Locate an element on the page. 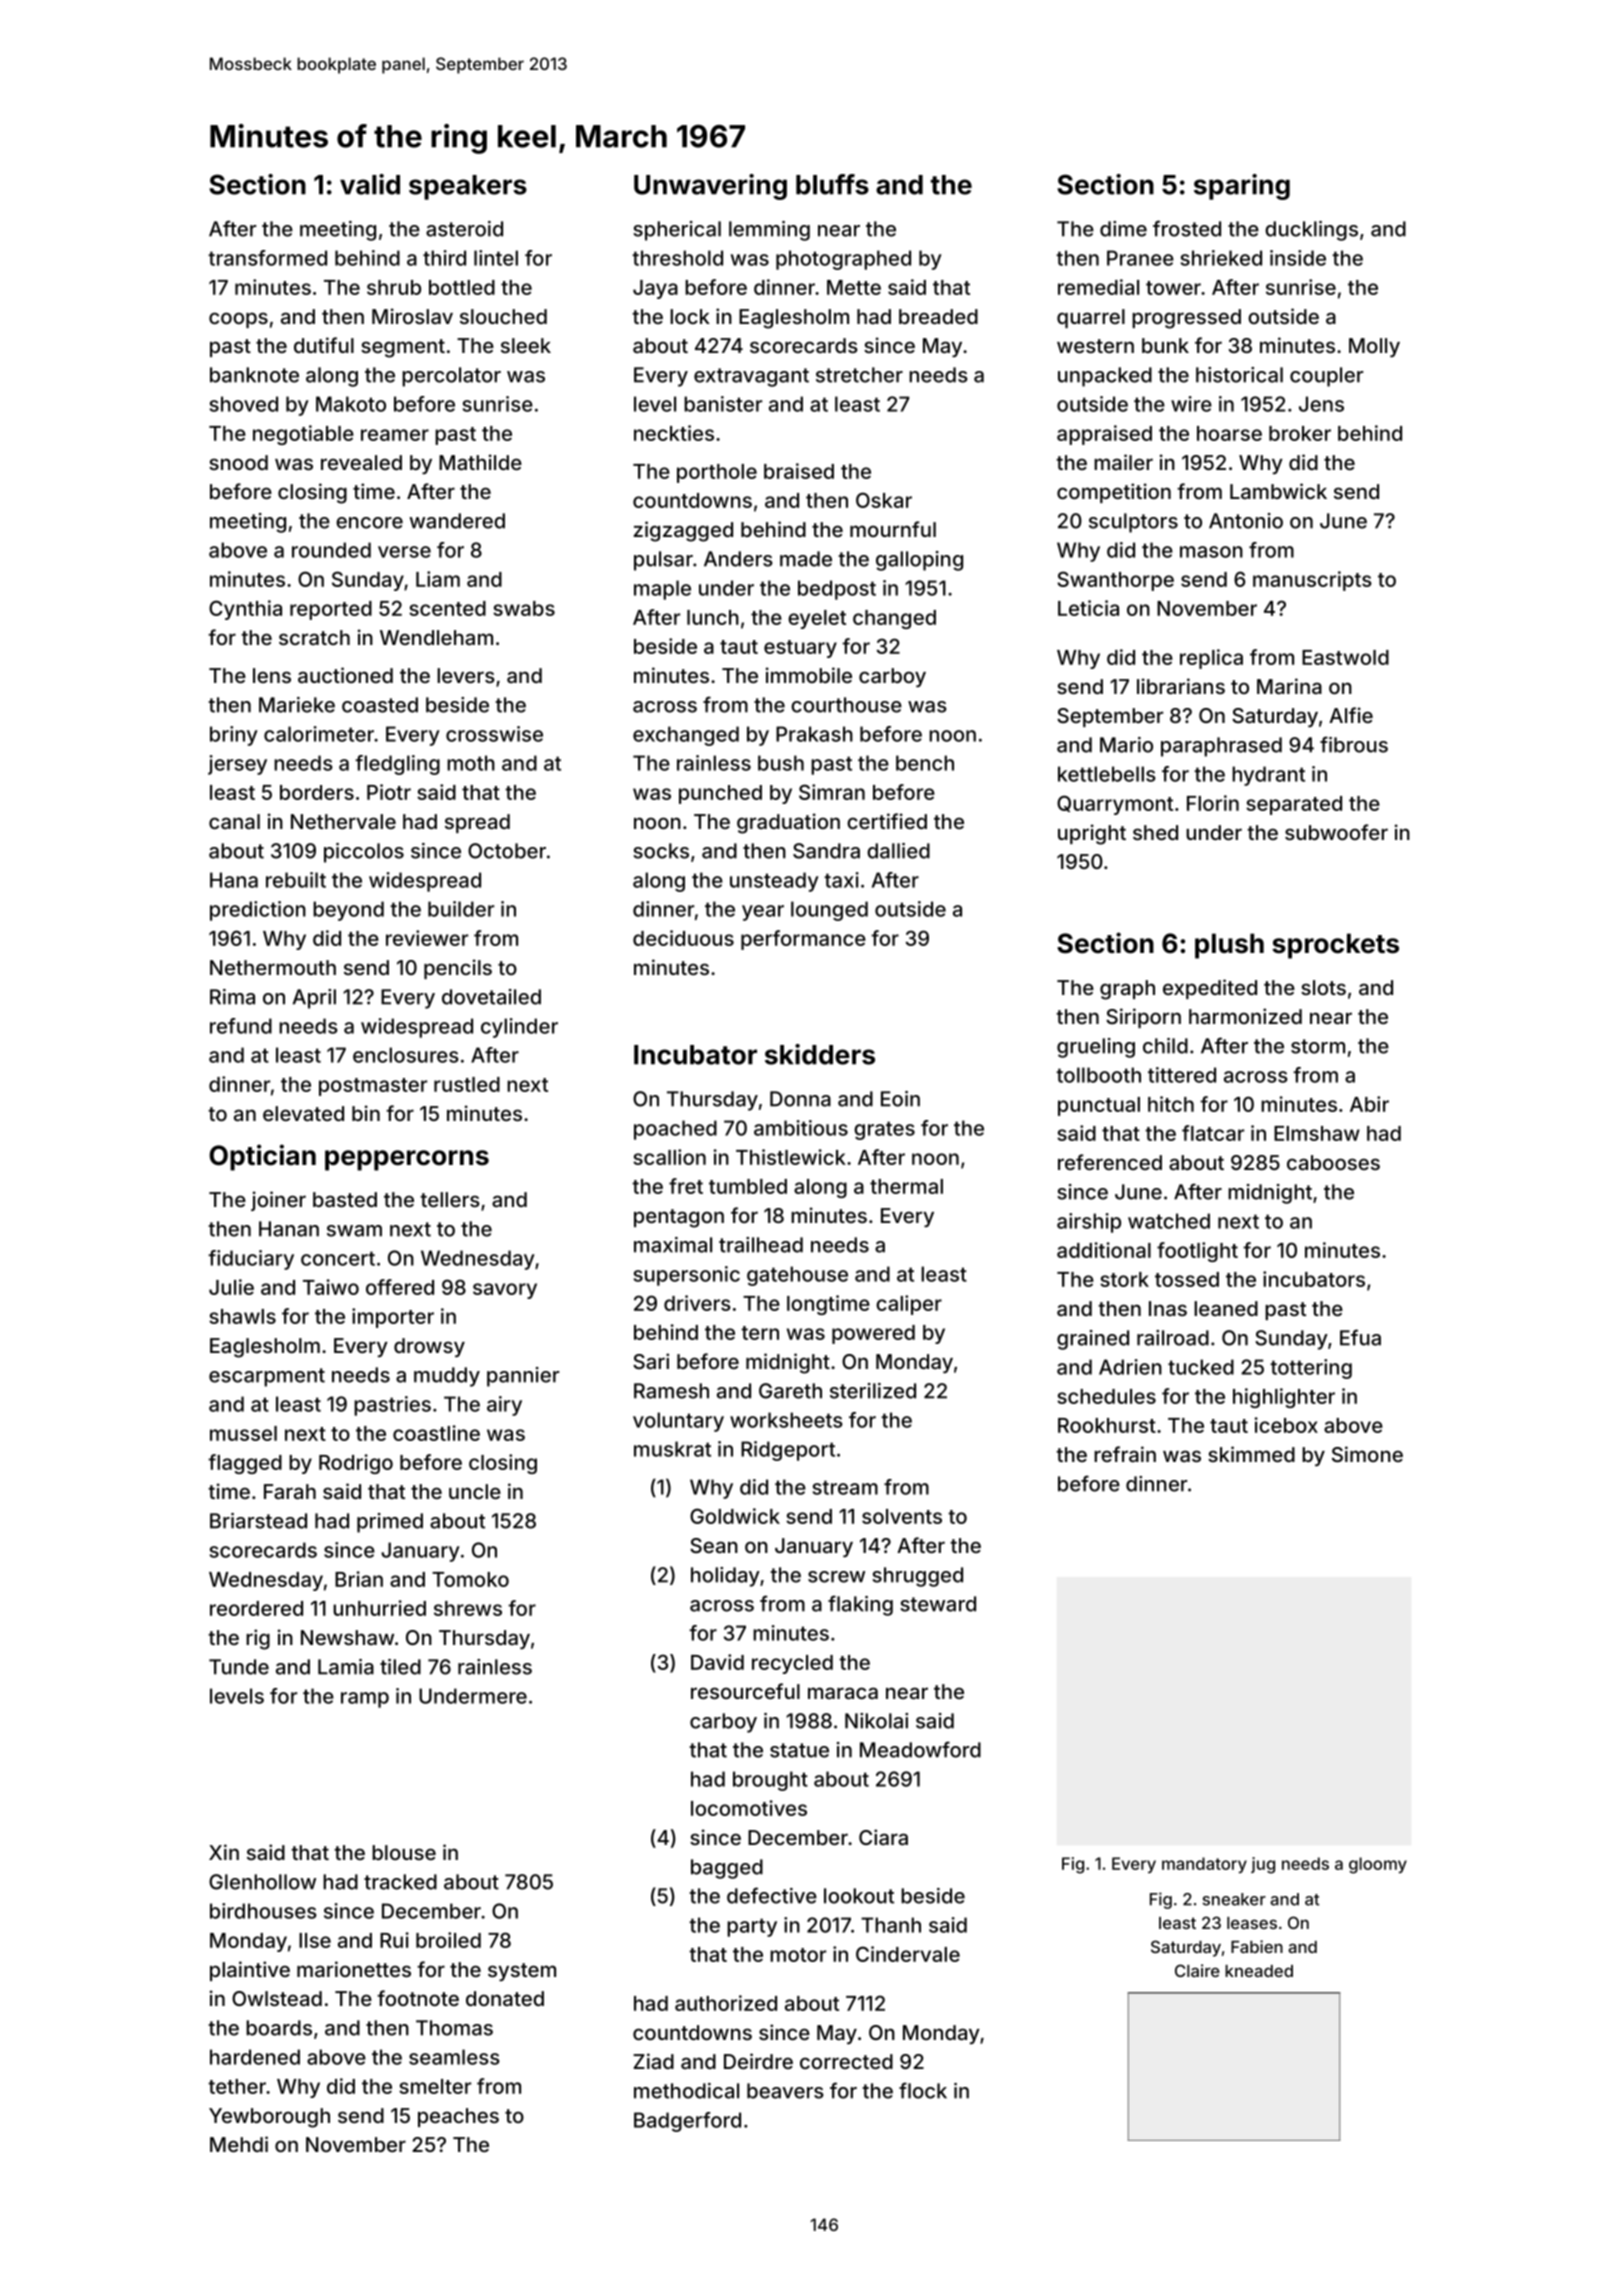  neckties is located at coordinates (674, 433).
